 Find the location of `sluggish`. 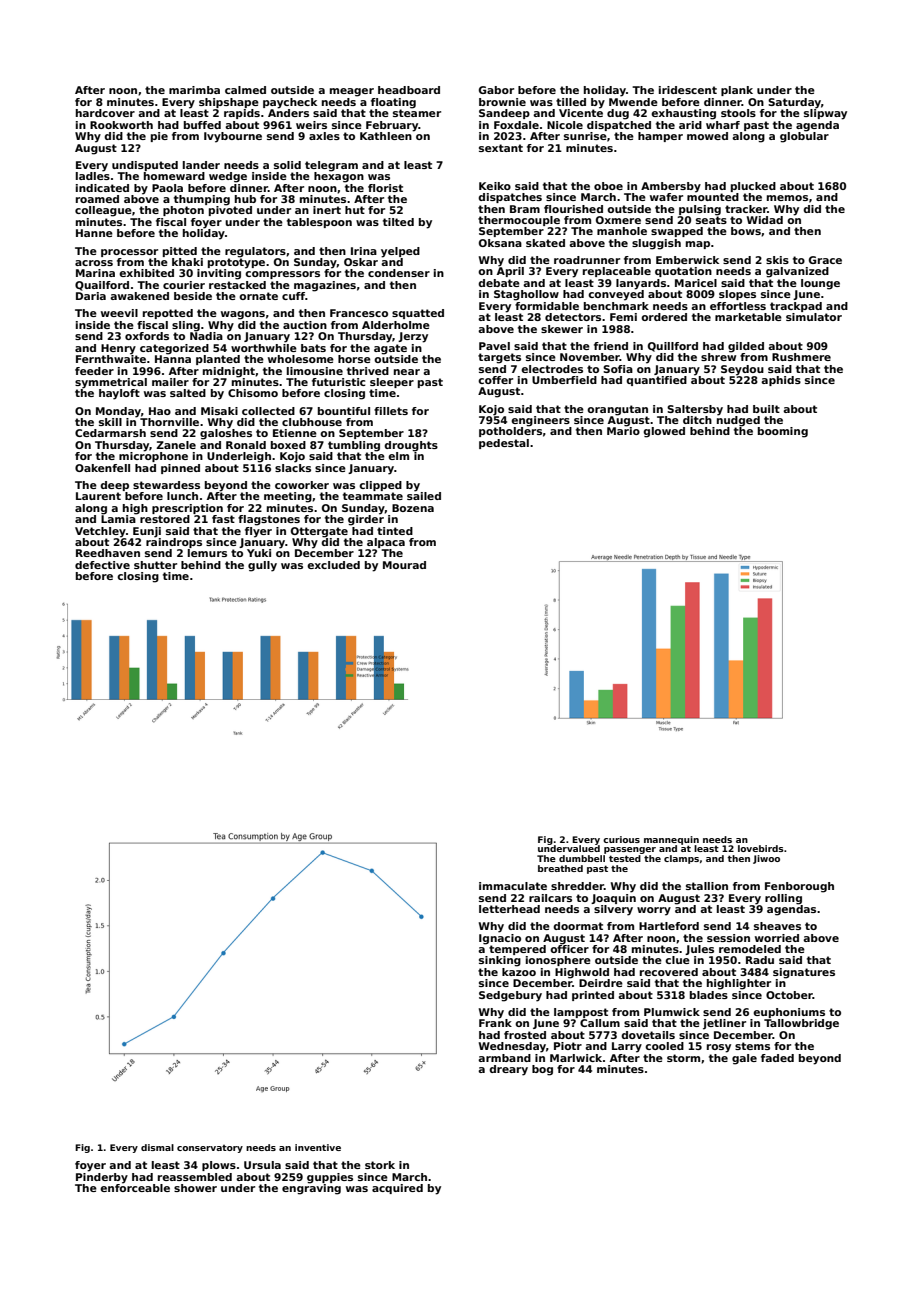

sluggish is located at coordinates (656, 244).
